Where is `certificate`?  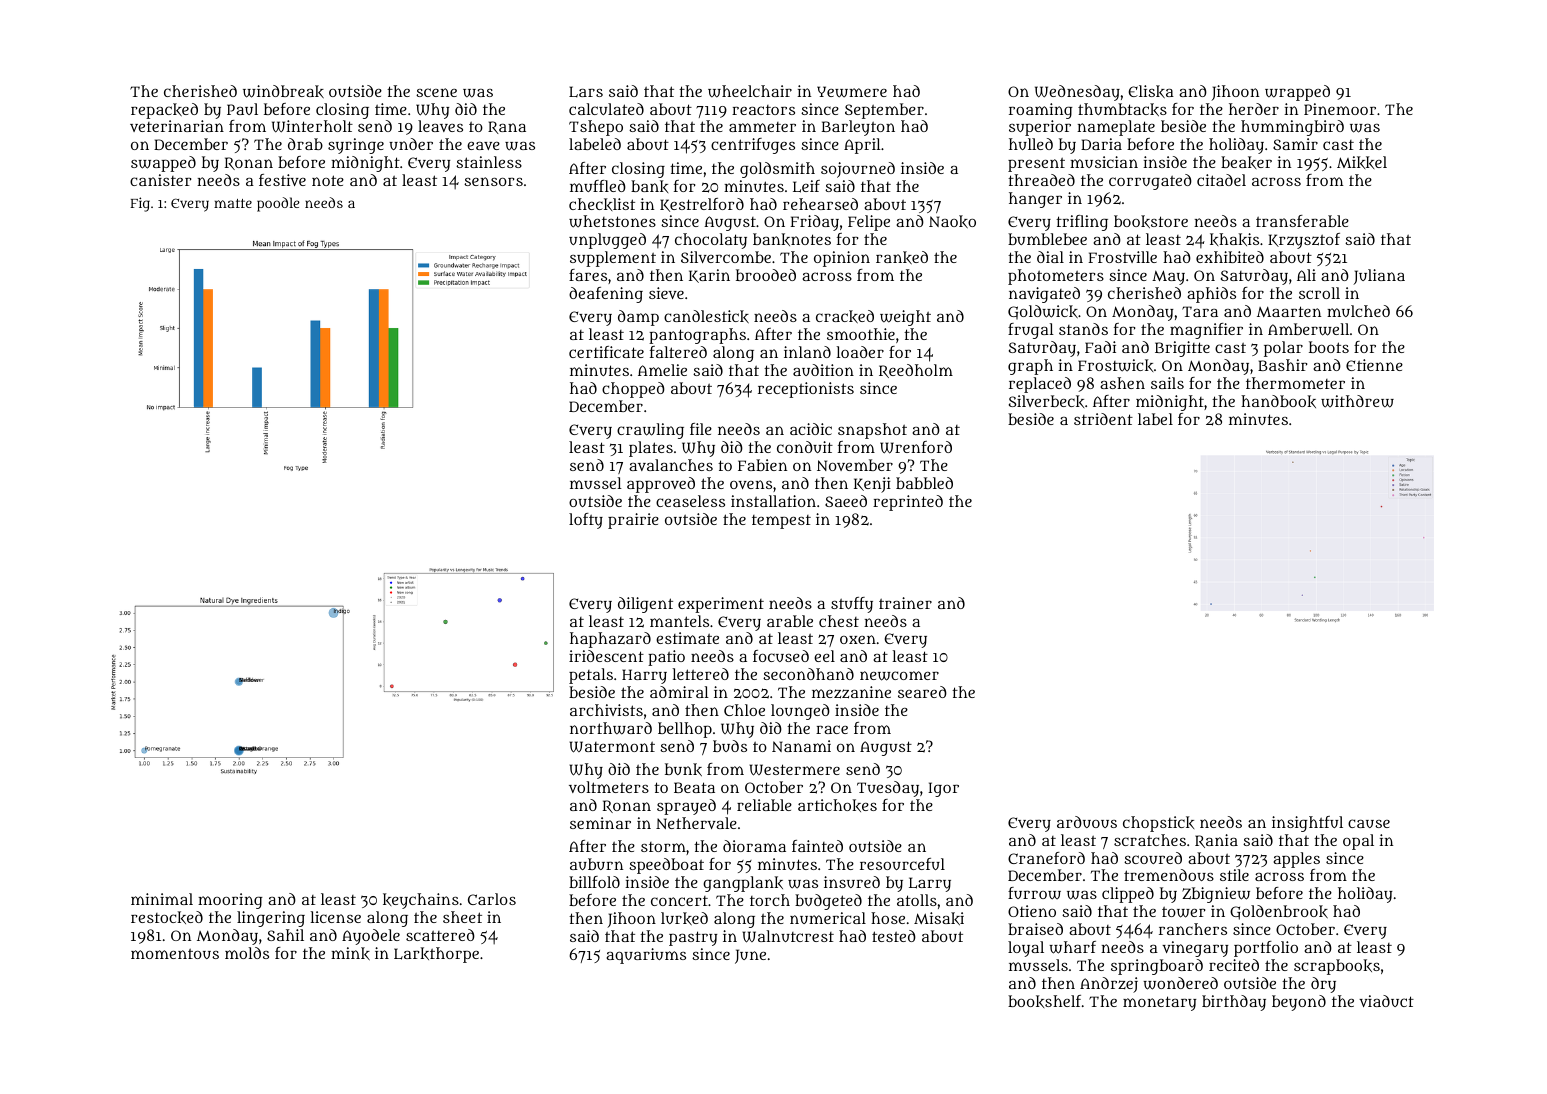
certificate is located at coordinates (606, 352).
